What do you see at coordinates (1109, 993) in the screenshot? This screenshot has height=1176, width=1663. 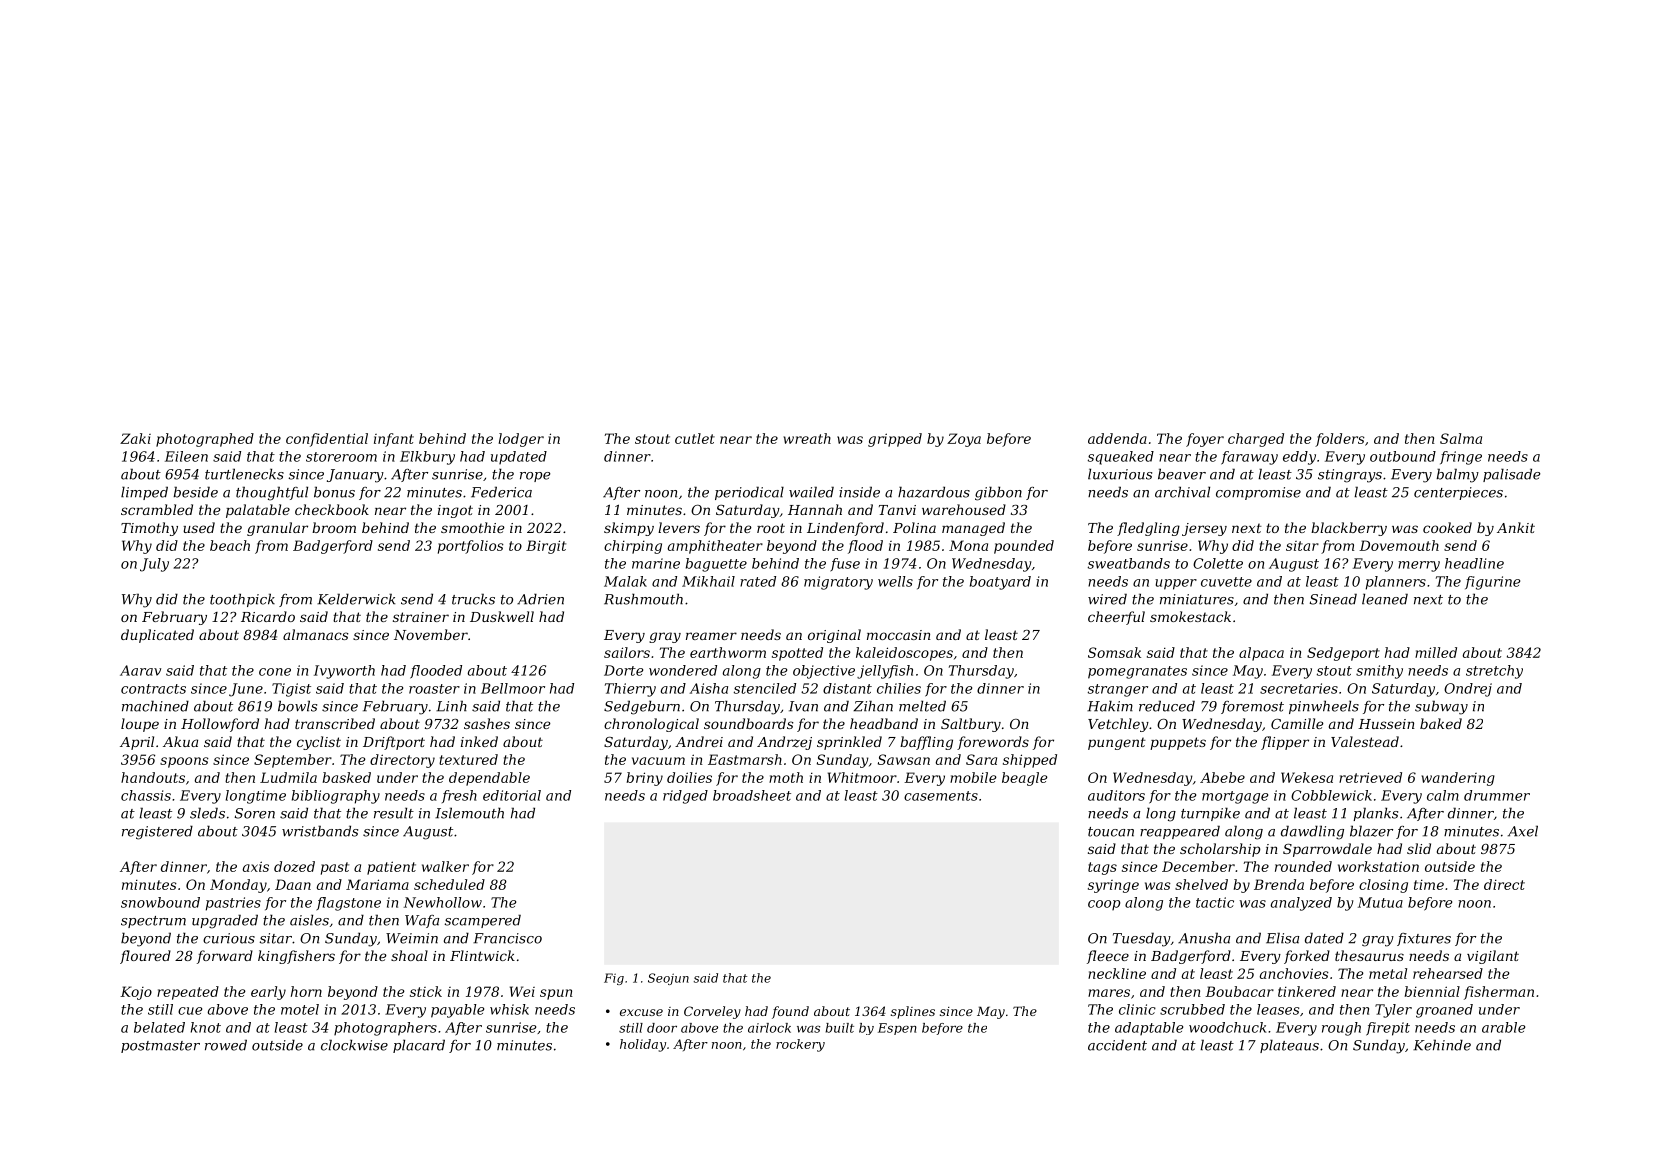 I see `mares` at bounding box center [1109, 993].
